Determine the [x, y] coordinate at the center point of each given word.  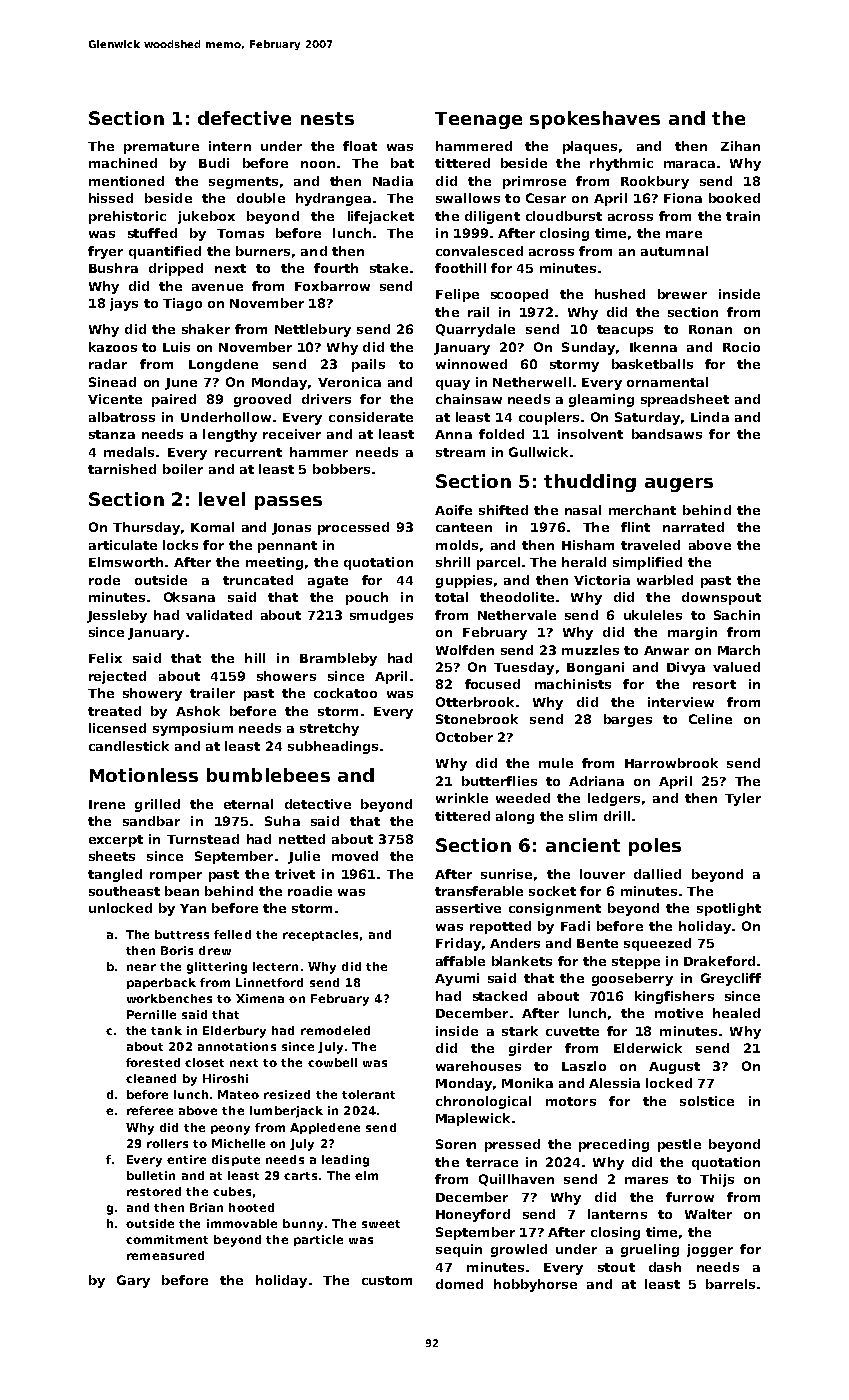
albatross [122, 417]
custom [387, 1280]
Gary [133, 1281]
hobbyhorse [535, 1285]
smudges [381, 616]
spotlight [729, 909]
